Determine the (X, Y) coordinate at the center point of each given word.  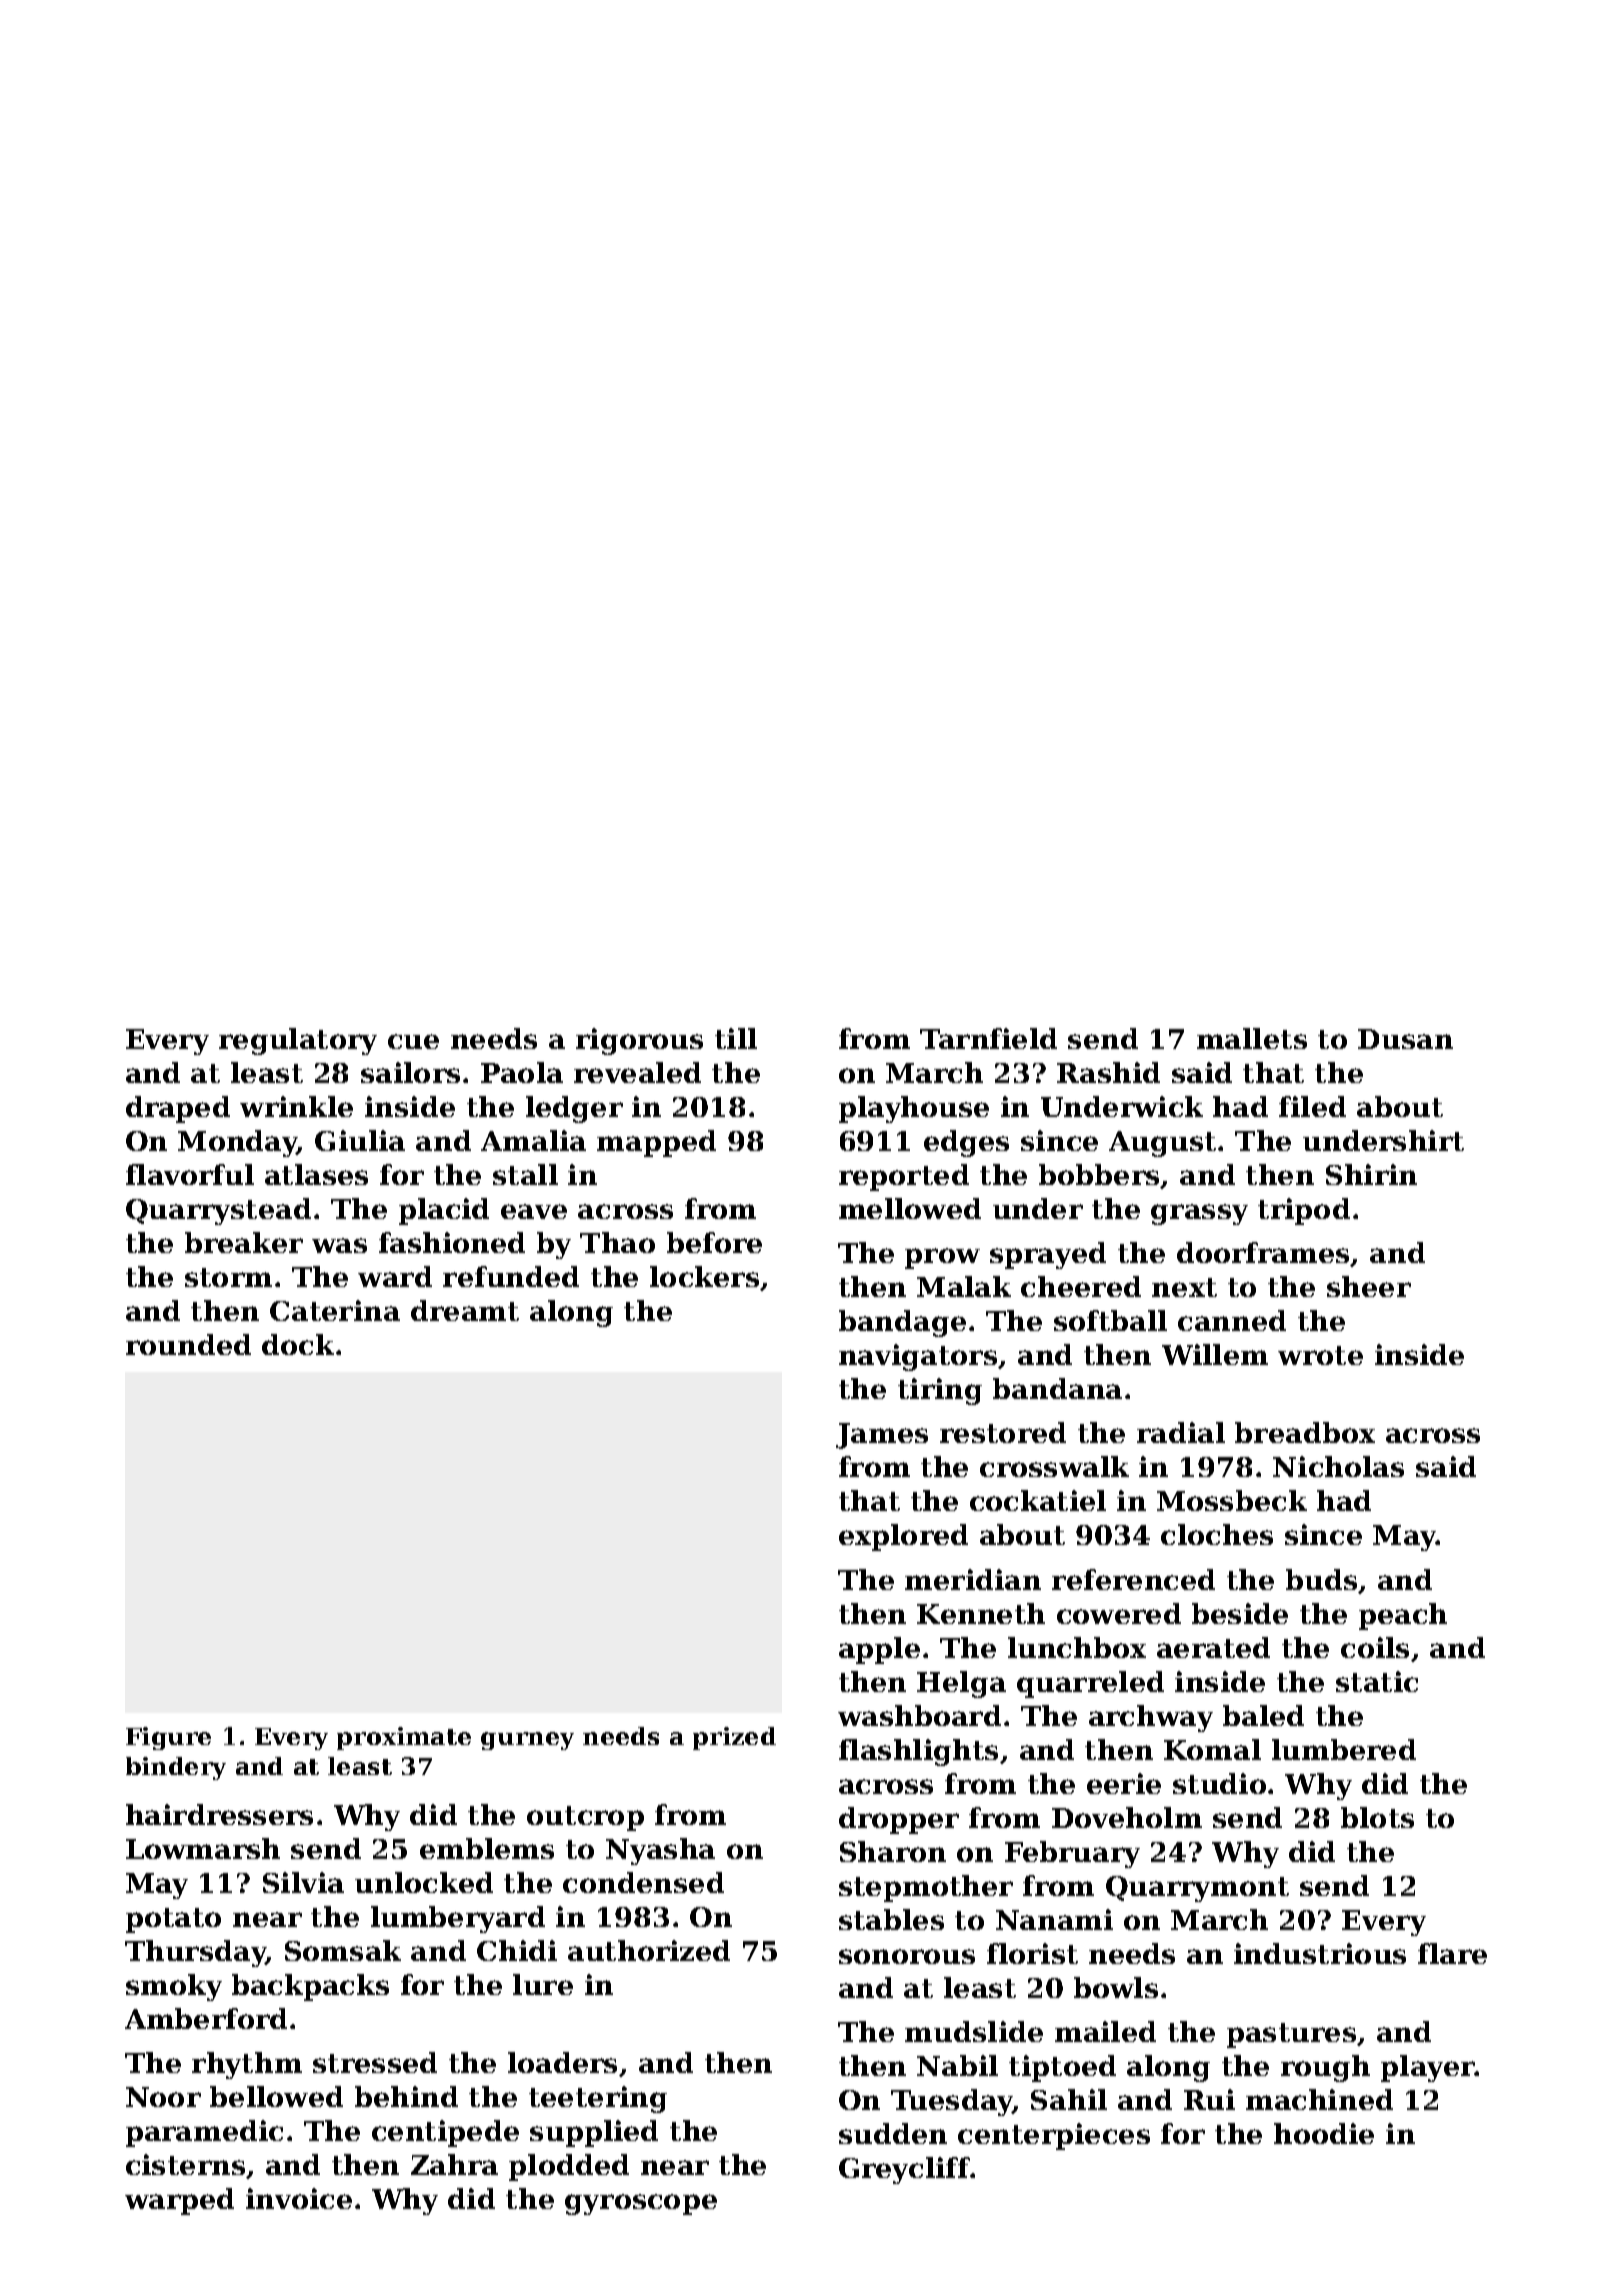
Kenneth (981, 1613)
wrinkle (296, 1106)
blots (1377, 1817)
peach (1403, 1616)
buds (1321, 1579)
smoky (174, 1987)
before (714, 1242)
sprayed (1048, 1255)
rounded (188, 1344)
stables (891, 1919)
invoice (299, 2198)
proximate (404, 1738)
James (882, 1436)
